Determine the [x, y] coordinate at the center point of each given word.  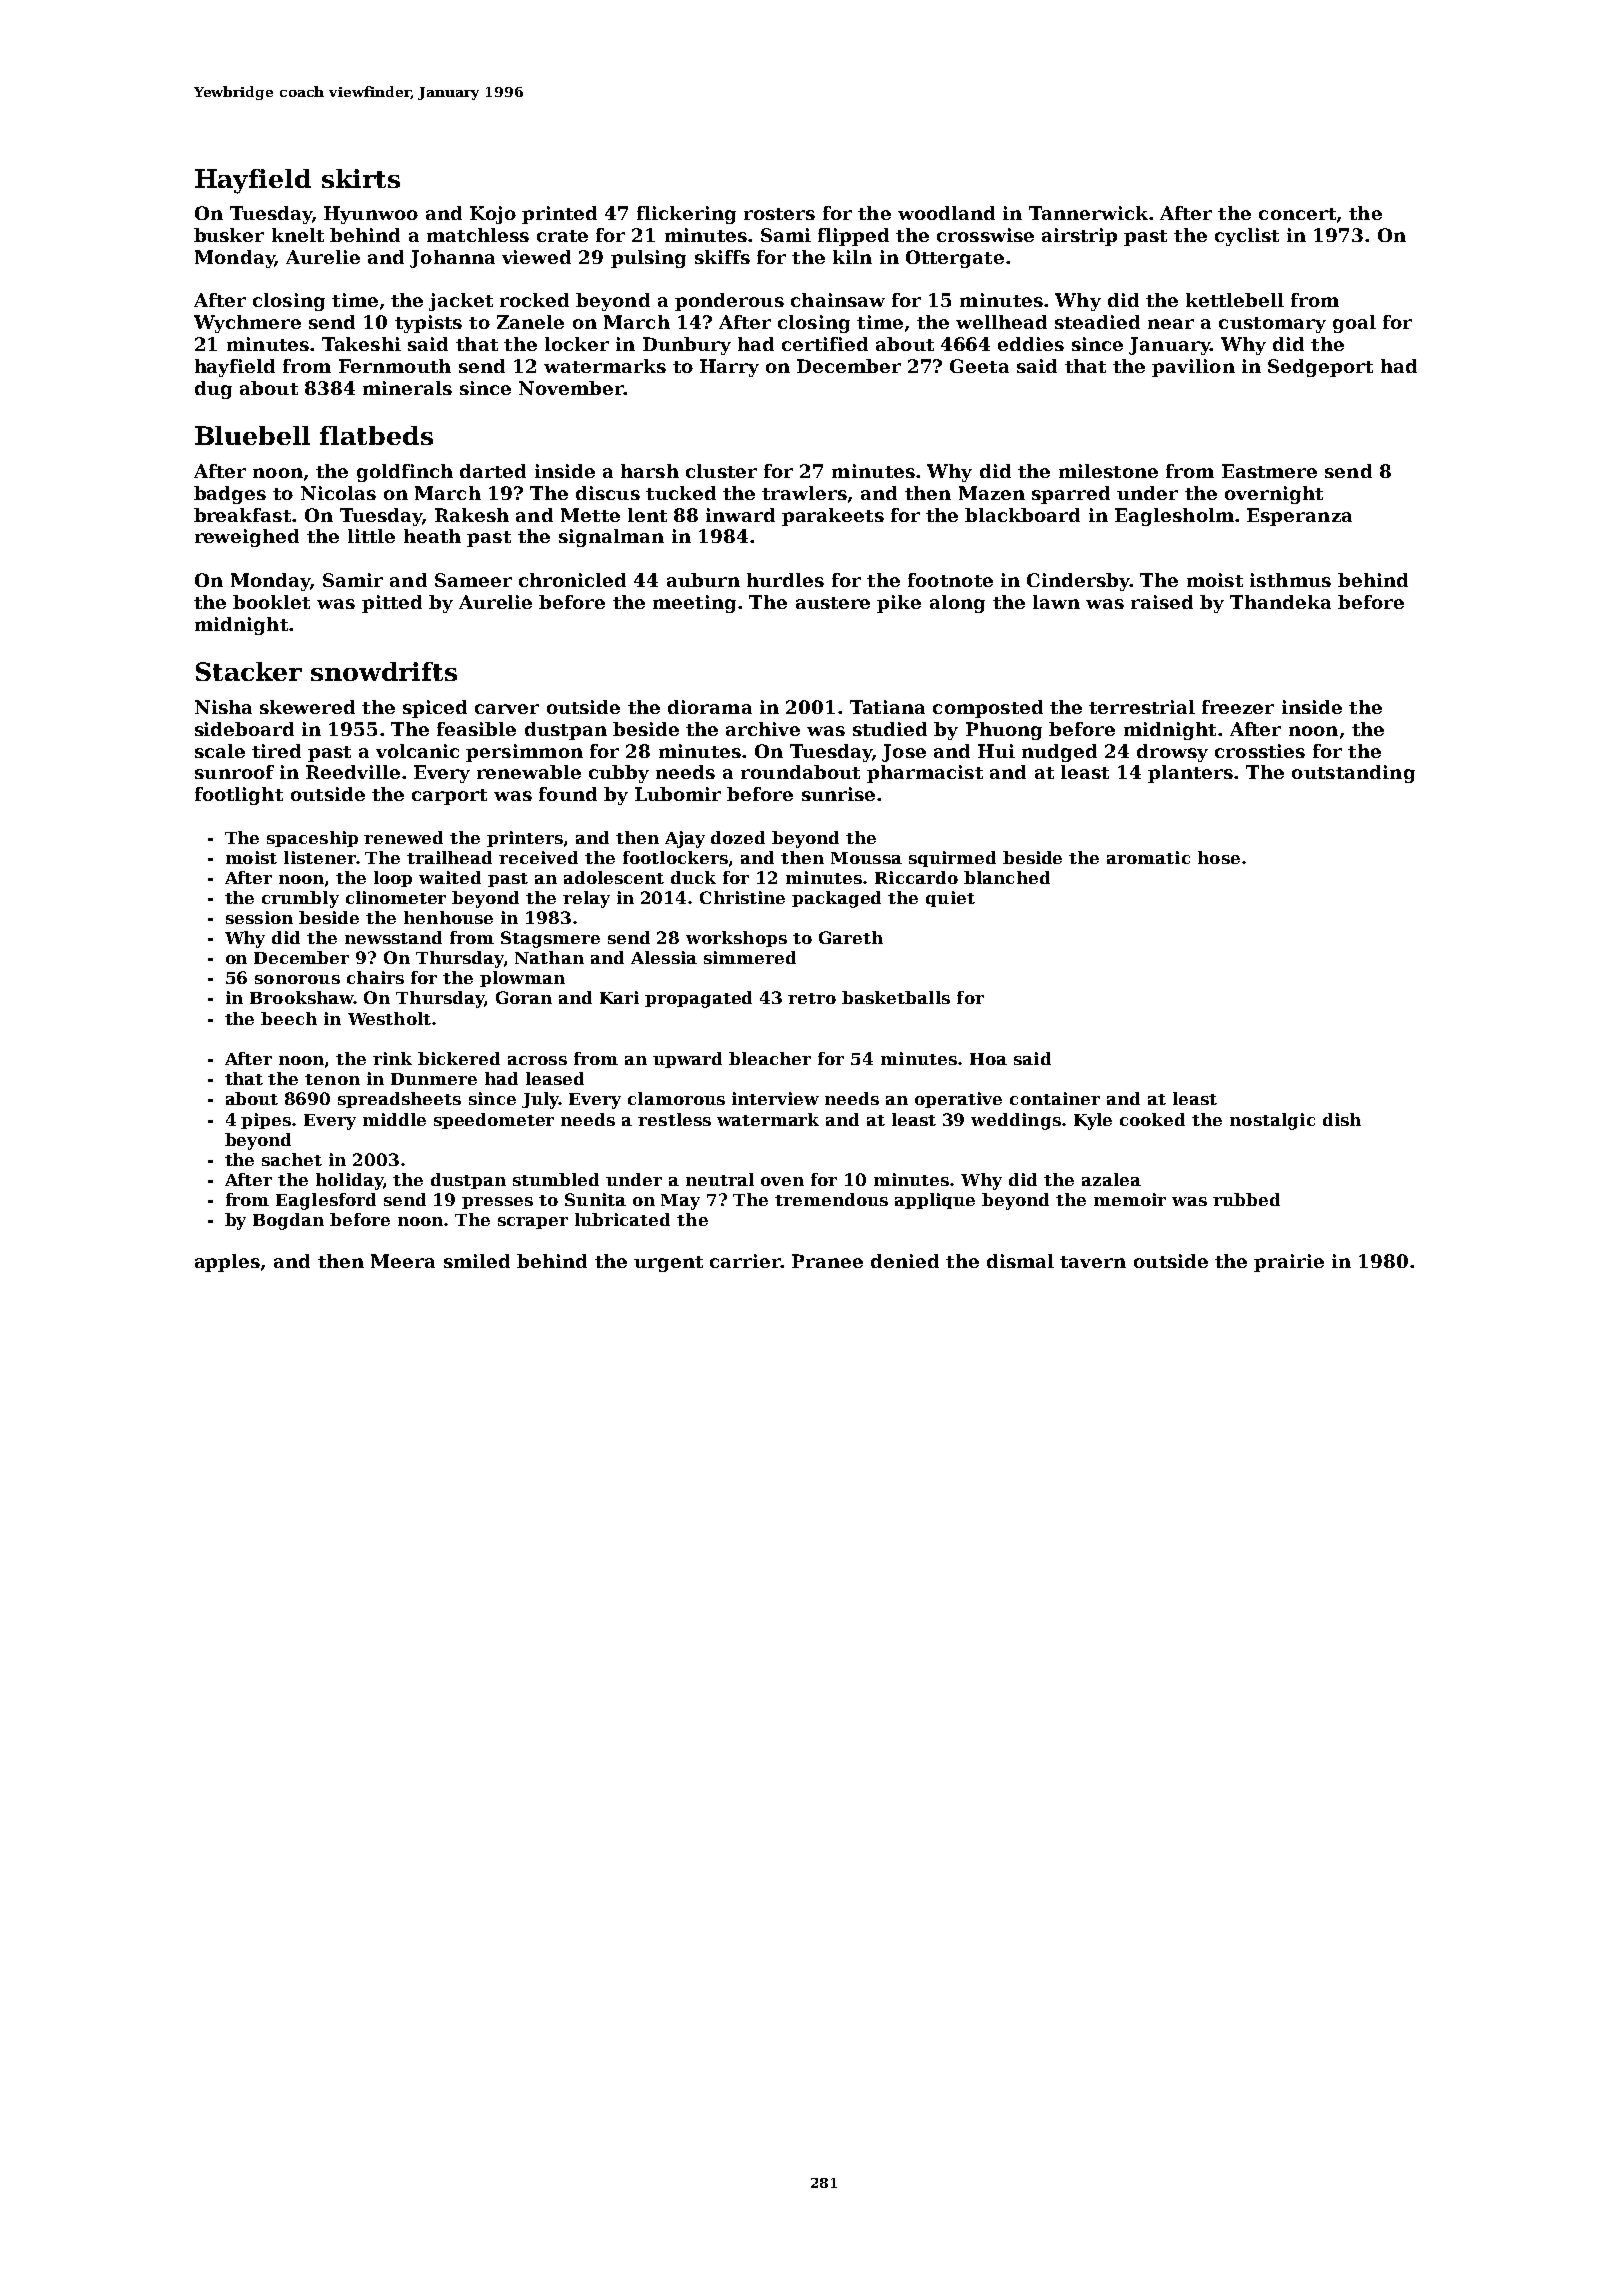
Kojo [493, 215]
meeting [694, 604]
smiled [477, 1261]
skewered [307, 707]
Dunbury [687, 346]
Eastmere [1269, 471]
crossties [1260, 751]
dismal [1020, 1261]
